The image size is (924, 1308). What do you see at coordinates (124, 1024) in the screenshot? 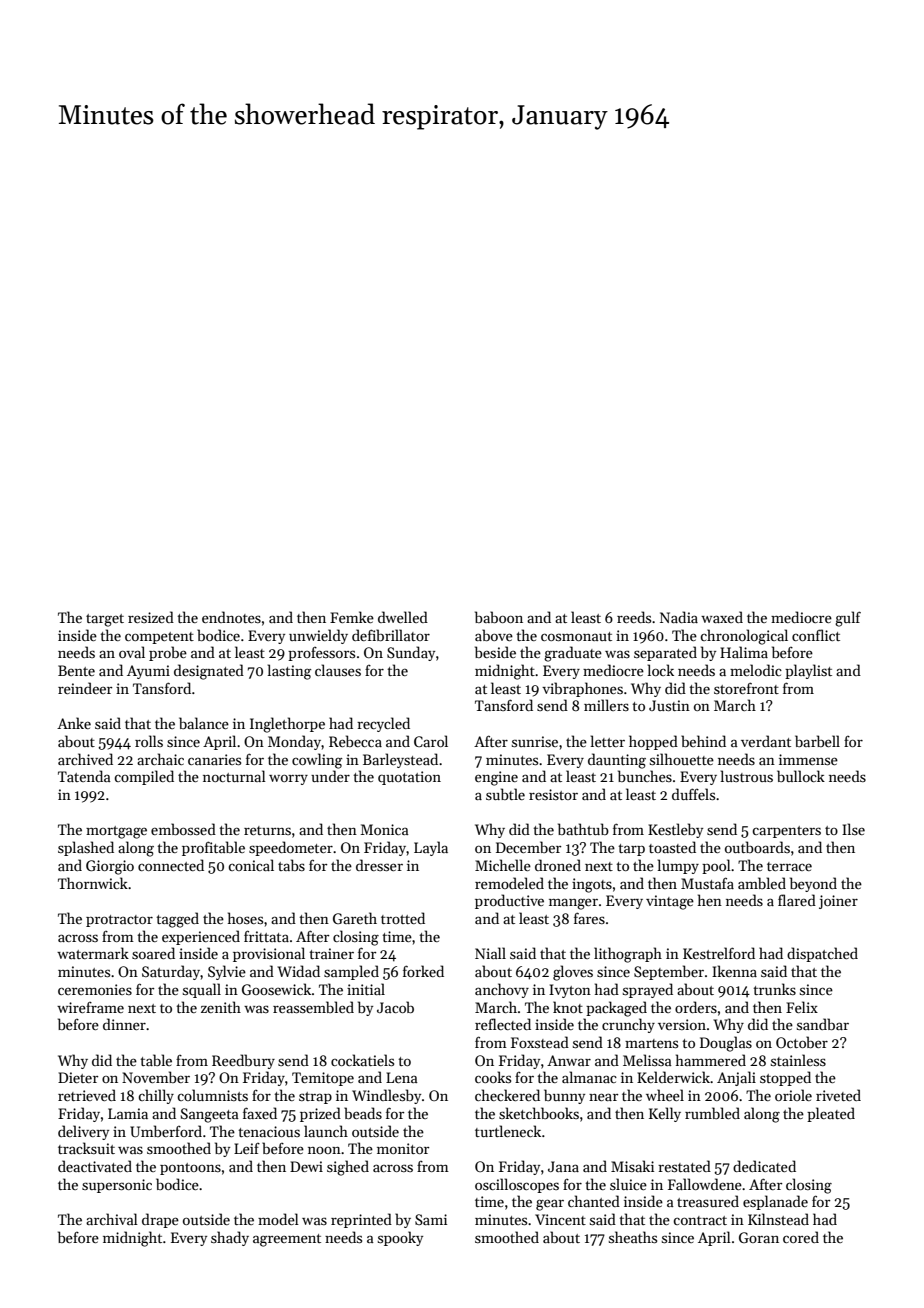
I see `dinner` at bounding box center [124, 1024].
